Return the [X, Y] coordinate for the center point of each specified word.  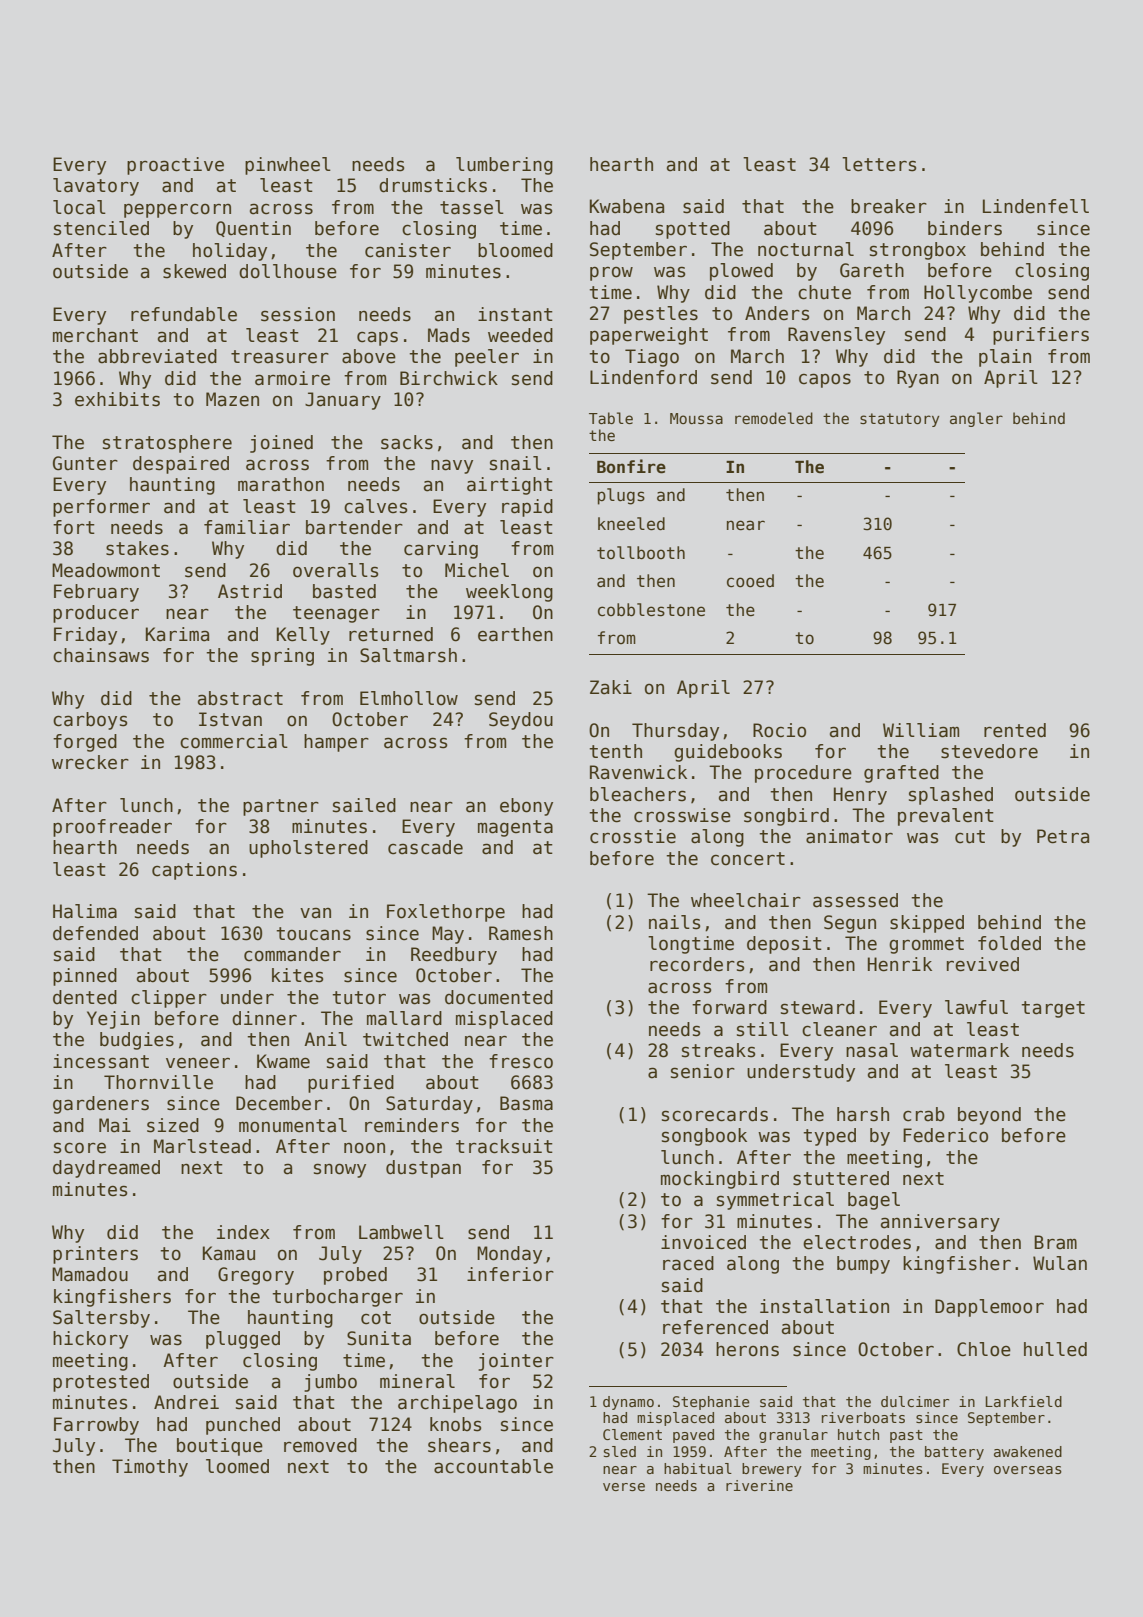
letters [879, 164]
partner [281, 807]
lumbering [504, 166]
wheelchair [746, 900]
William [921, 730]
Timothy [150, 1468]
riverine [759, 1485]
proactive [175, 166]
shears [459, 1445]
